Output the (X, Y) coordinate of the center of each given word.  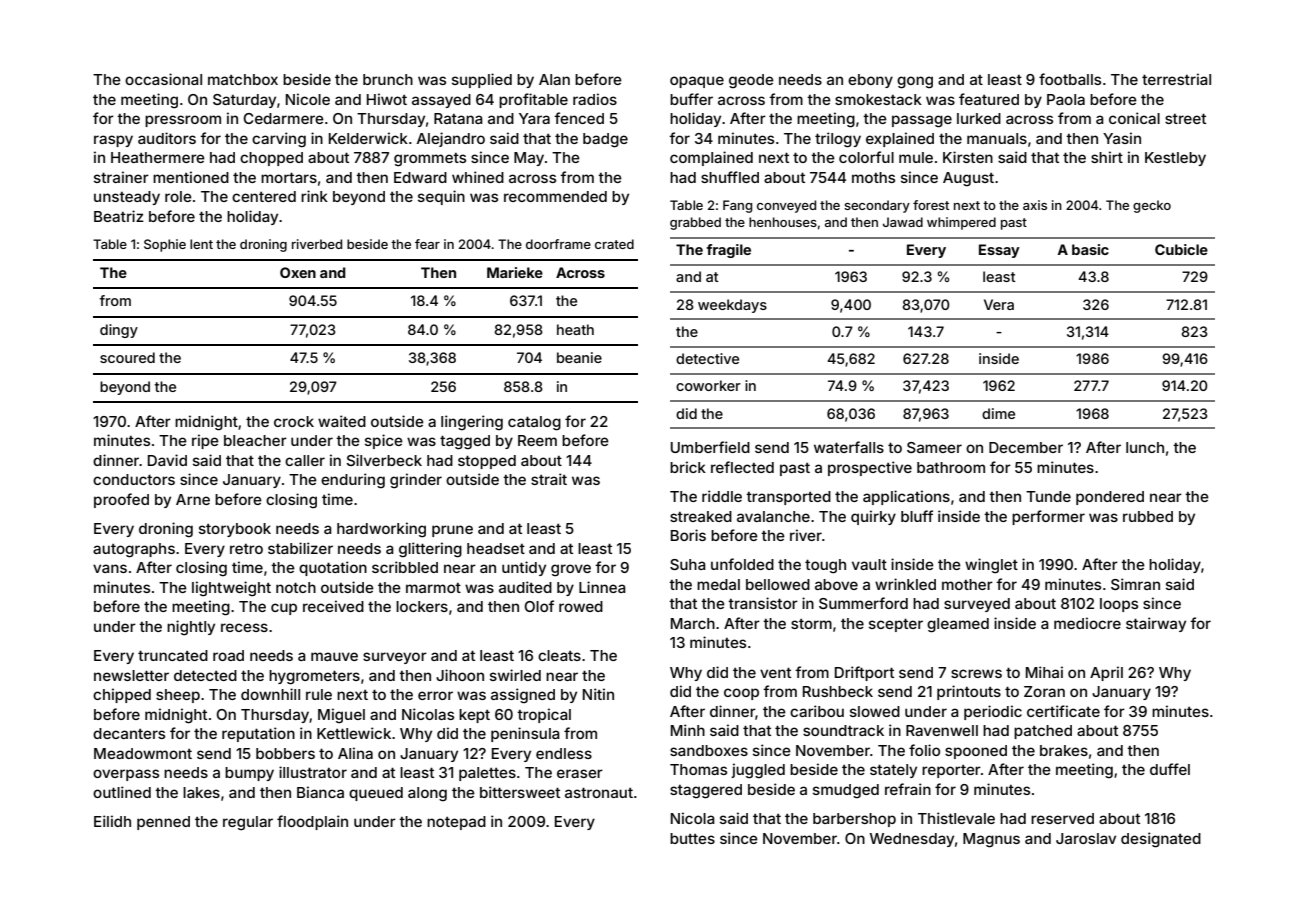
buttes (692, 838)
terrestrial (1176, 79)
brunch (388, 79)
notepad (456, 823)
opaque (697, 82)
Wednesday (911, 840)
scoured (127, 357)
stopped (487, 462)
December (1026, 447)
